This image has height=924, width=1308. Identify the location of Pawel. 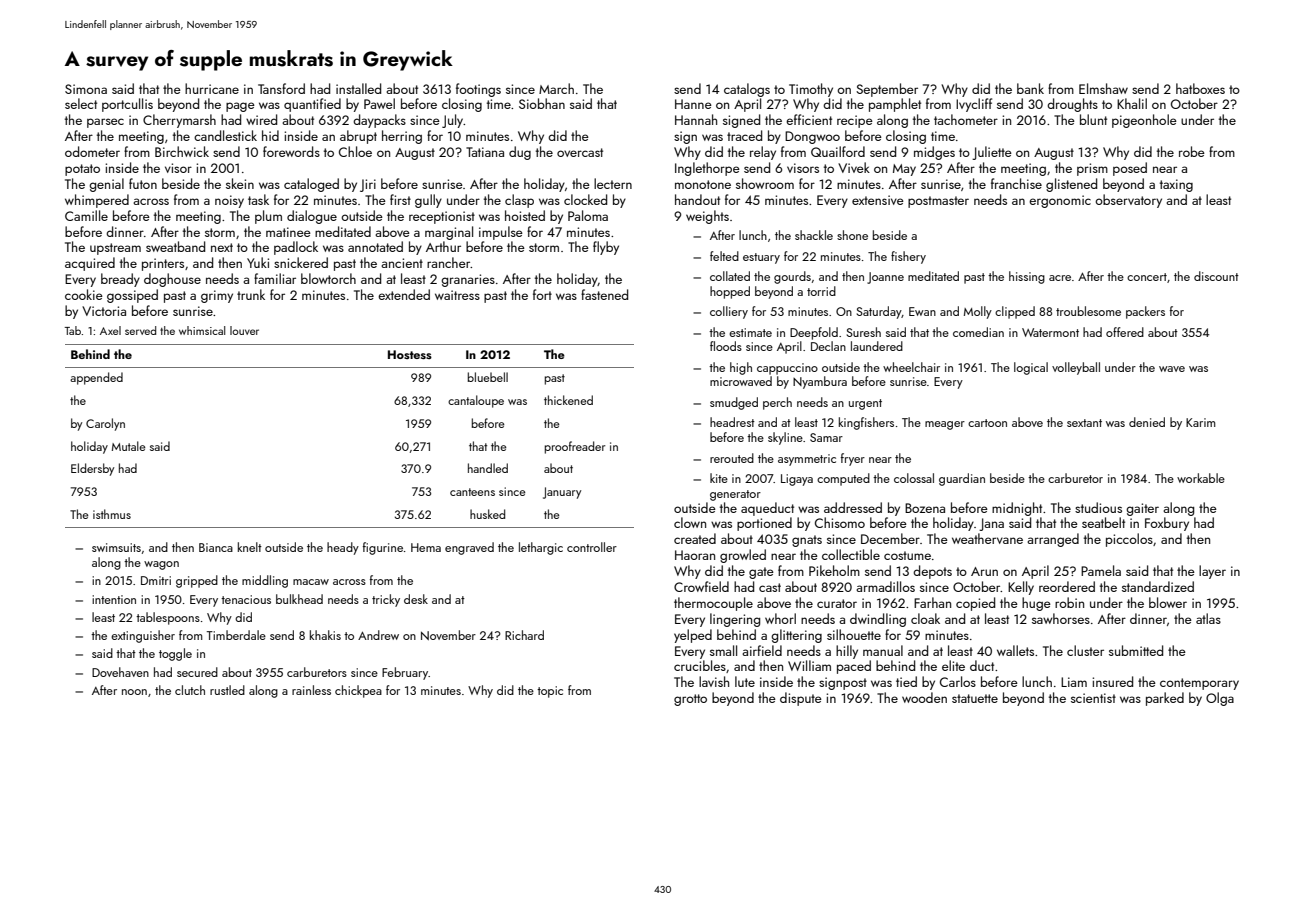
(379, 103).
